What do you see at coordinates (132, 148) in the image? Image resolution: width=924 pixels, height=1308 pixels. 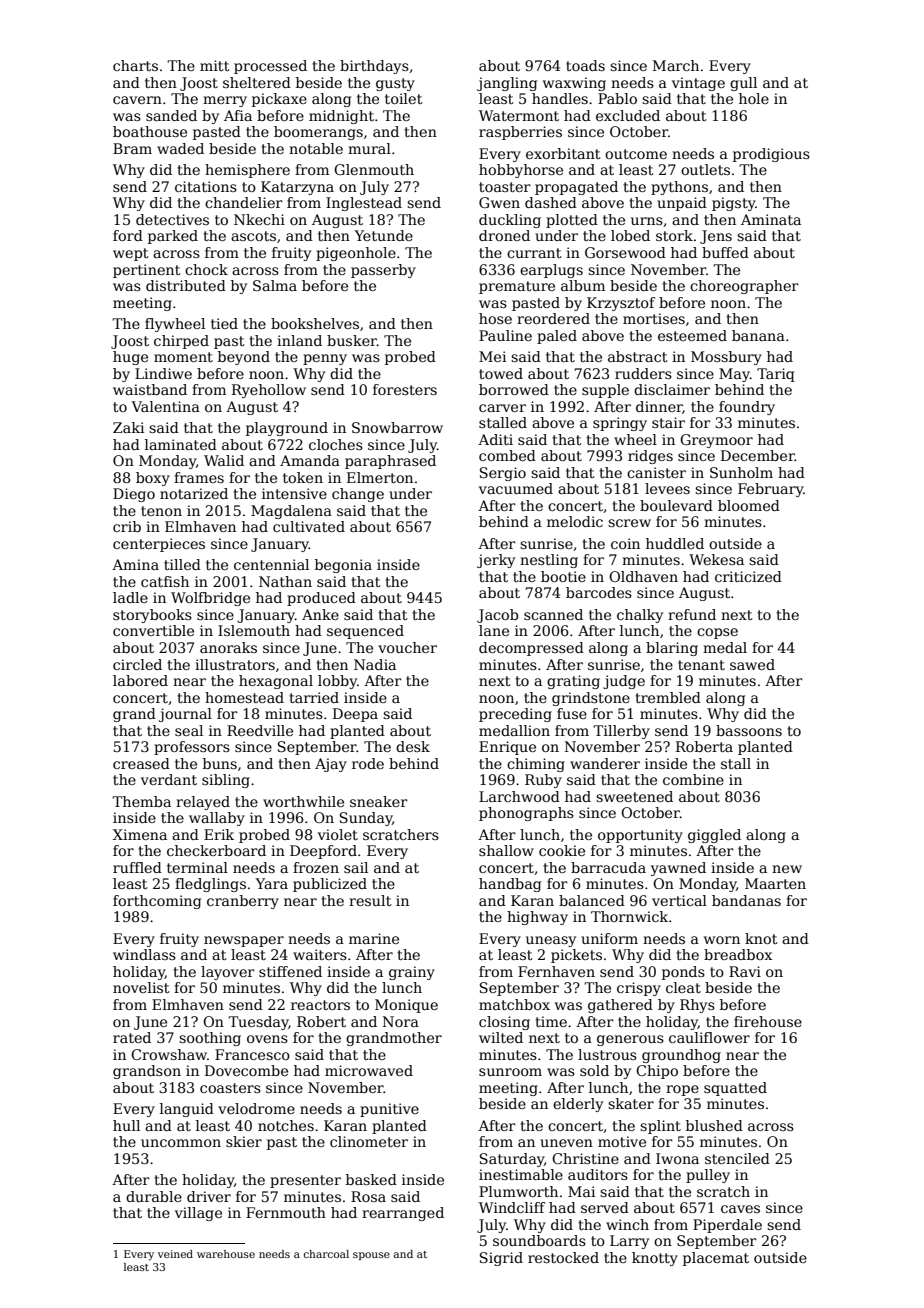 I see `Bram` at bounding box center [132, 148].
